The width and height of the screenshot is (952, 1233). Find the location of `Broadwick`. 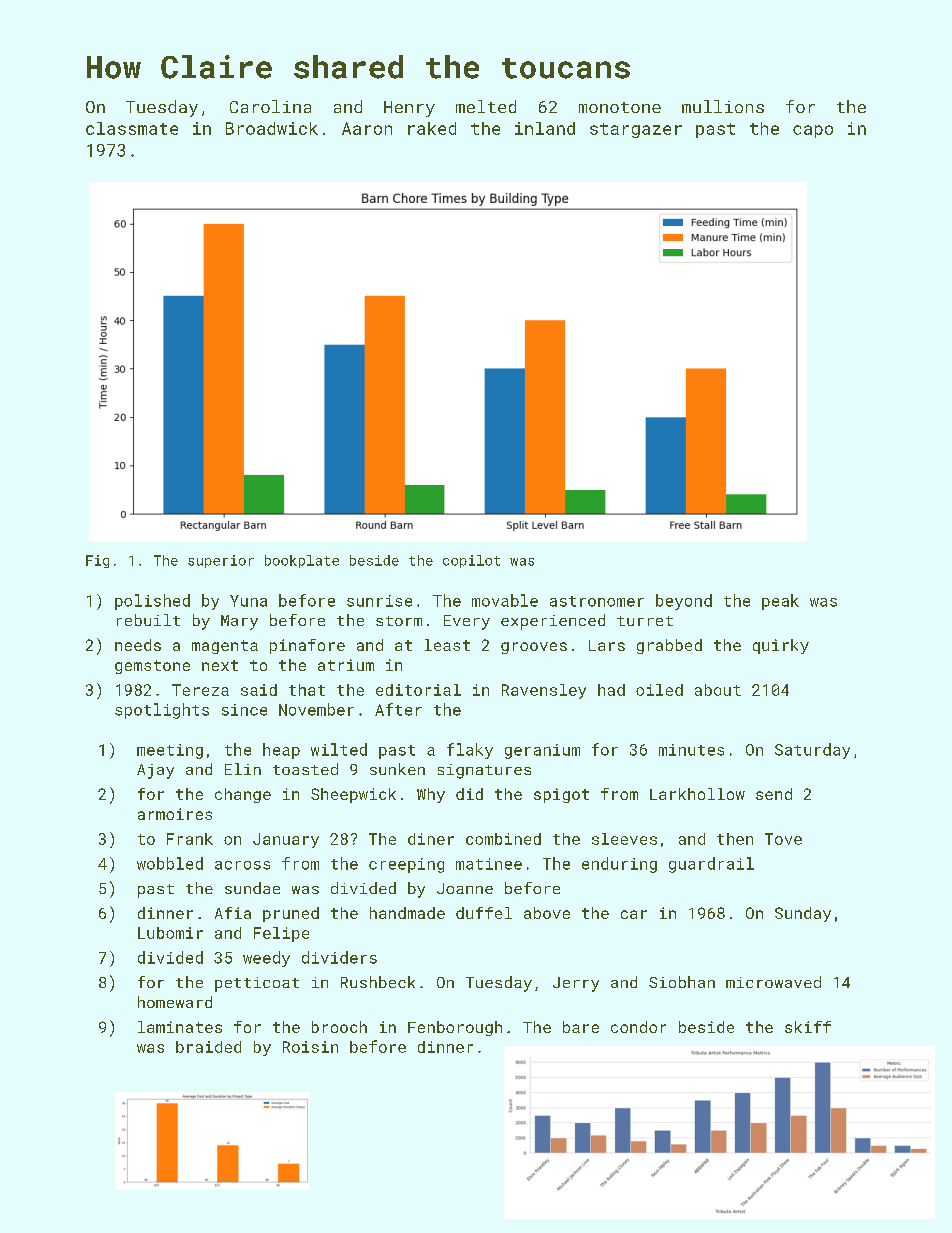

Broadwick is located at coordinates (272, 128).
